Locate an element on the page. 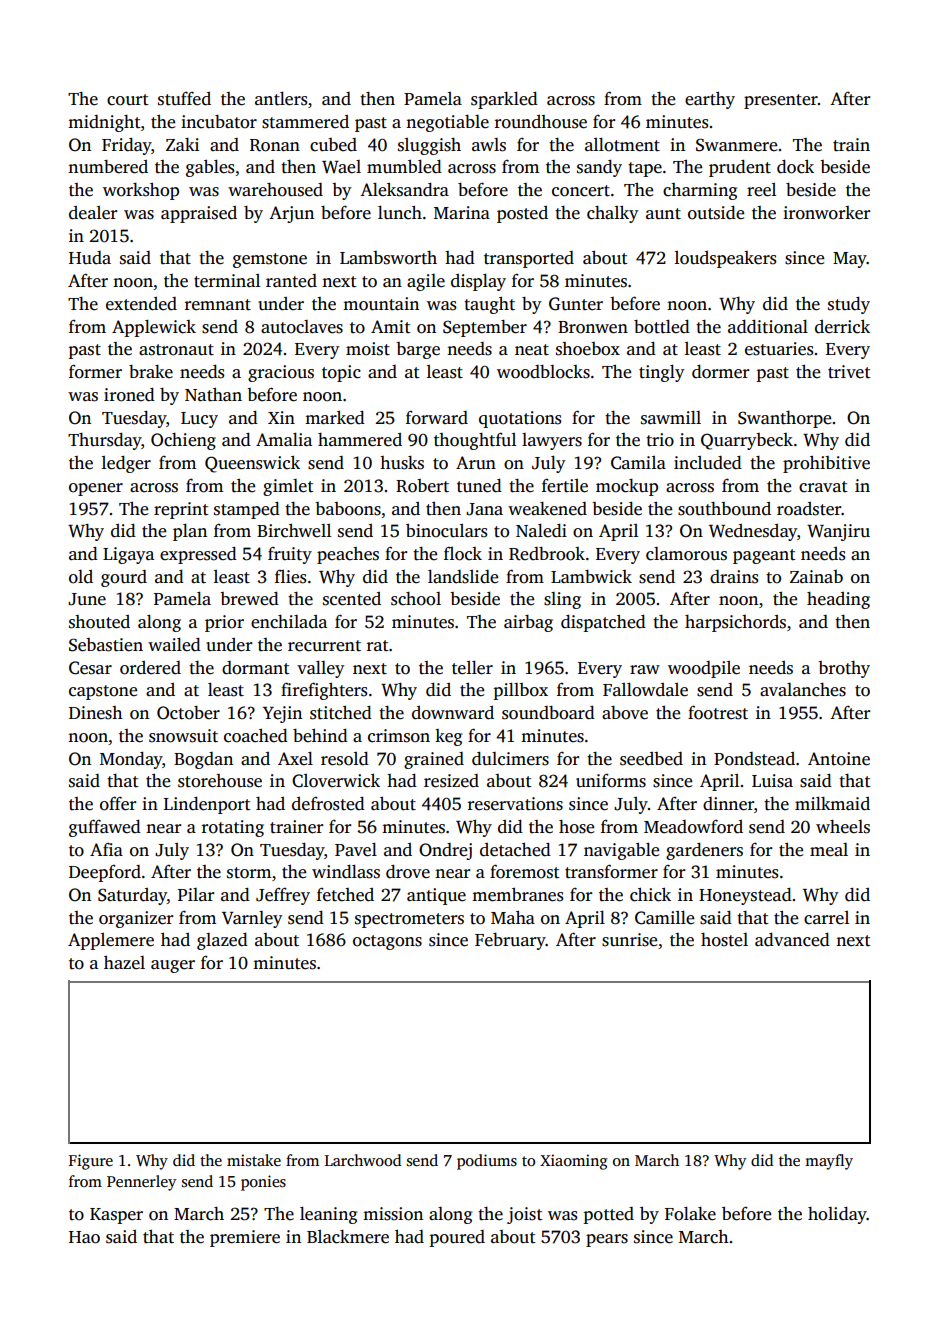  meal is located at coordinates (829, 850).
